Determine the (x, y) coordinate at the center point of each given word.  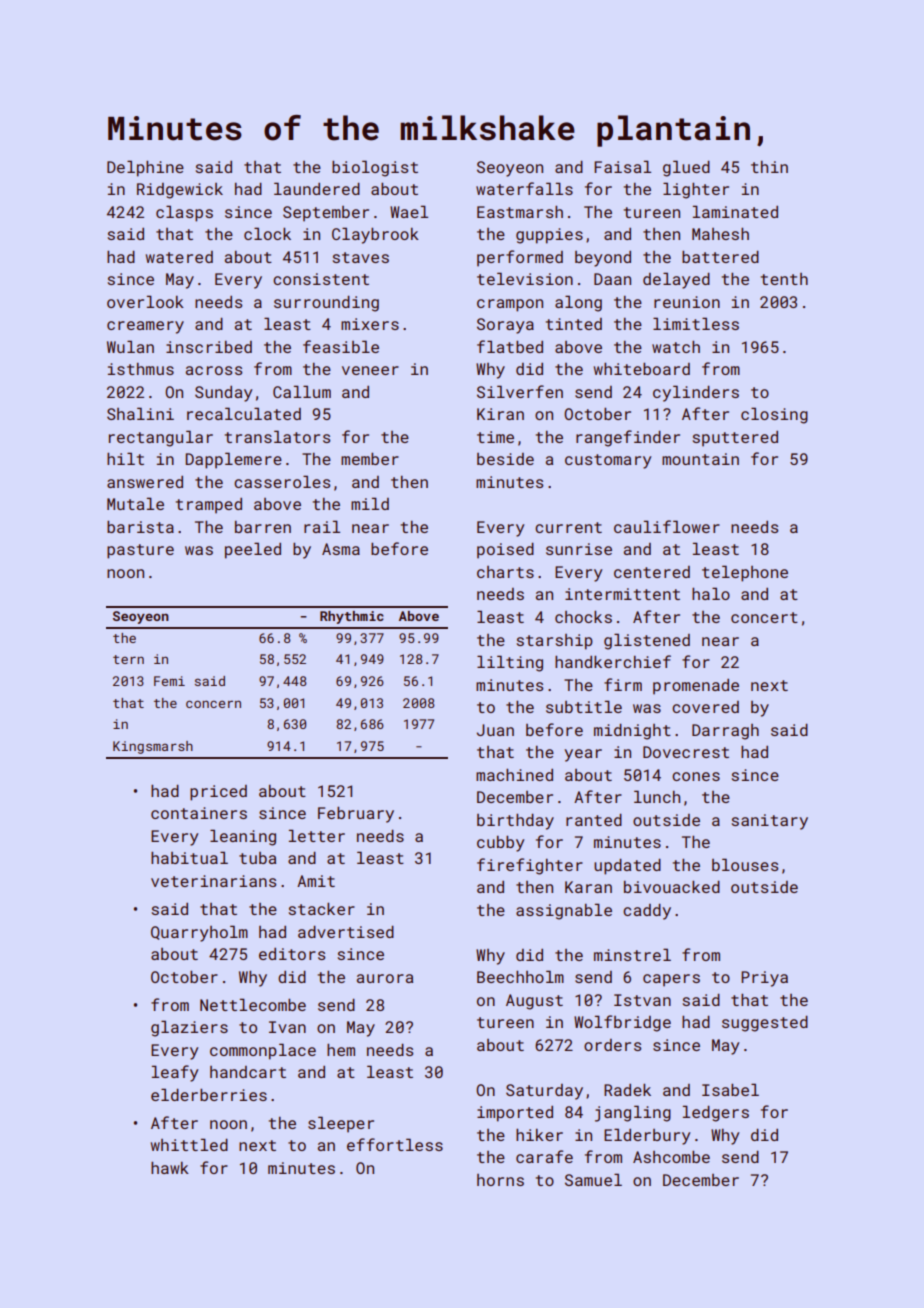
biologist (375, 168)
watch (676, 347)
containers (199, 813)
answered (145, 482)
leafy (175, 1073)
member (370, 459)
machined (514, 775)
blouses (745, 864)
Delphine (145, 168)
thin (769, 167)
